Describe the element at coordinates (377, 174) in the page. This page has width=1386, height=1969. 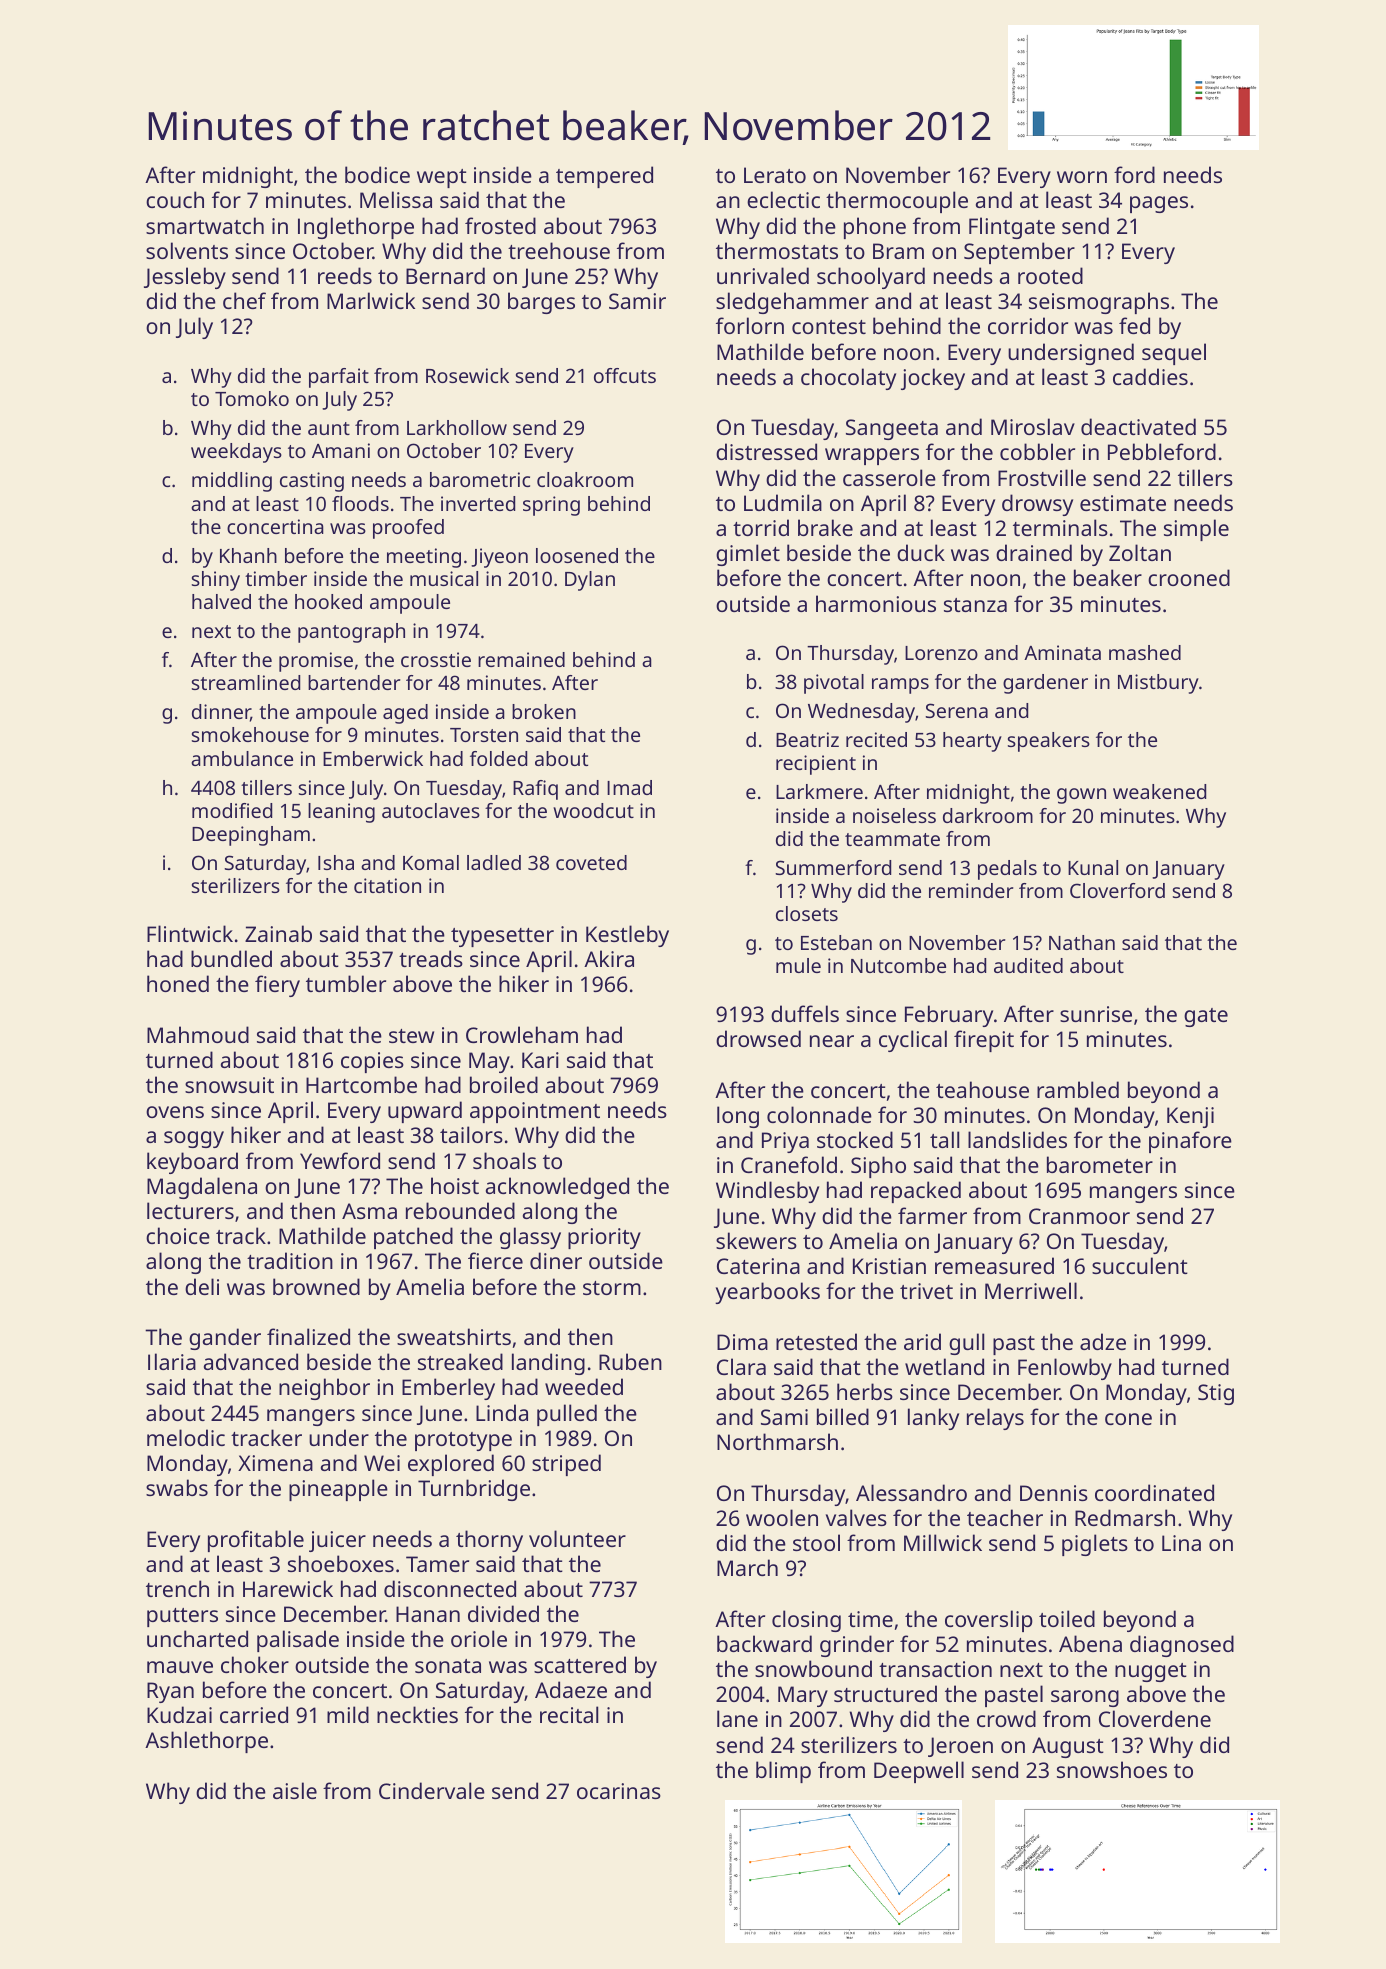
I see `bodice` at that location.
